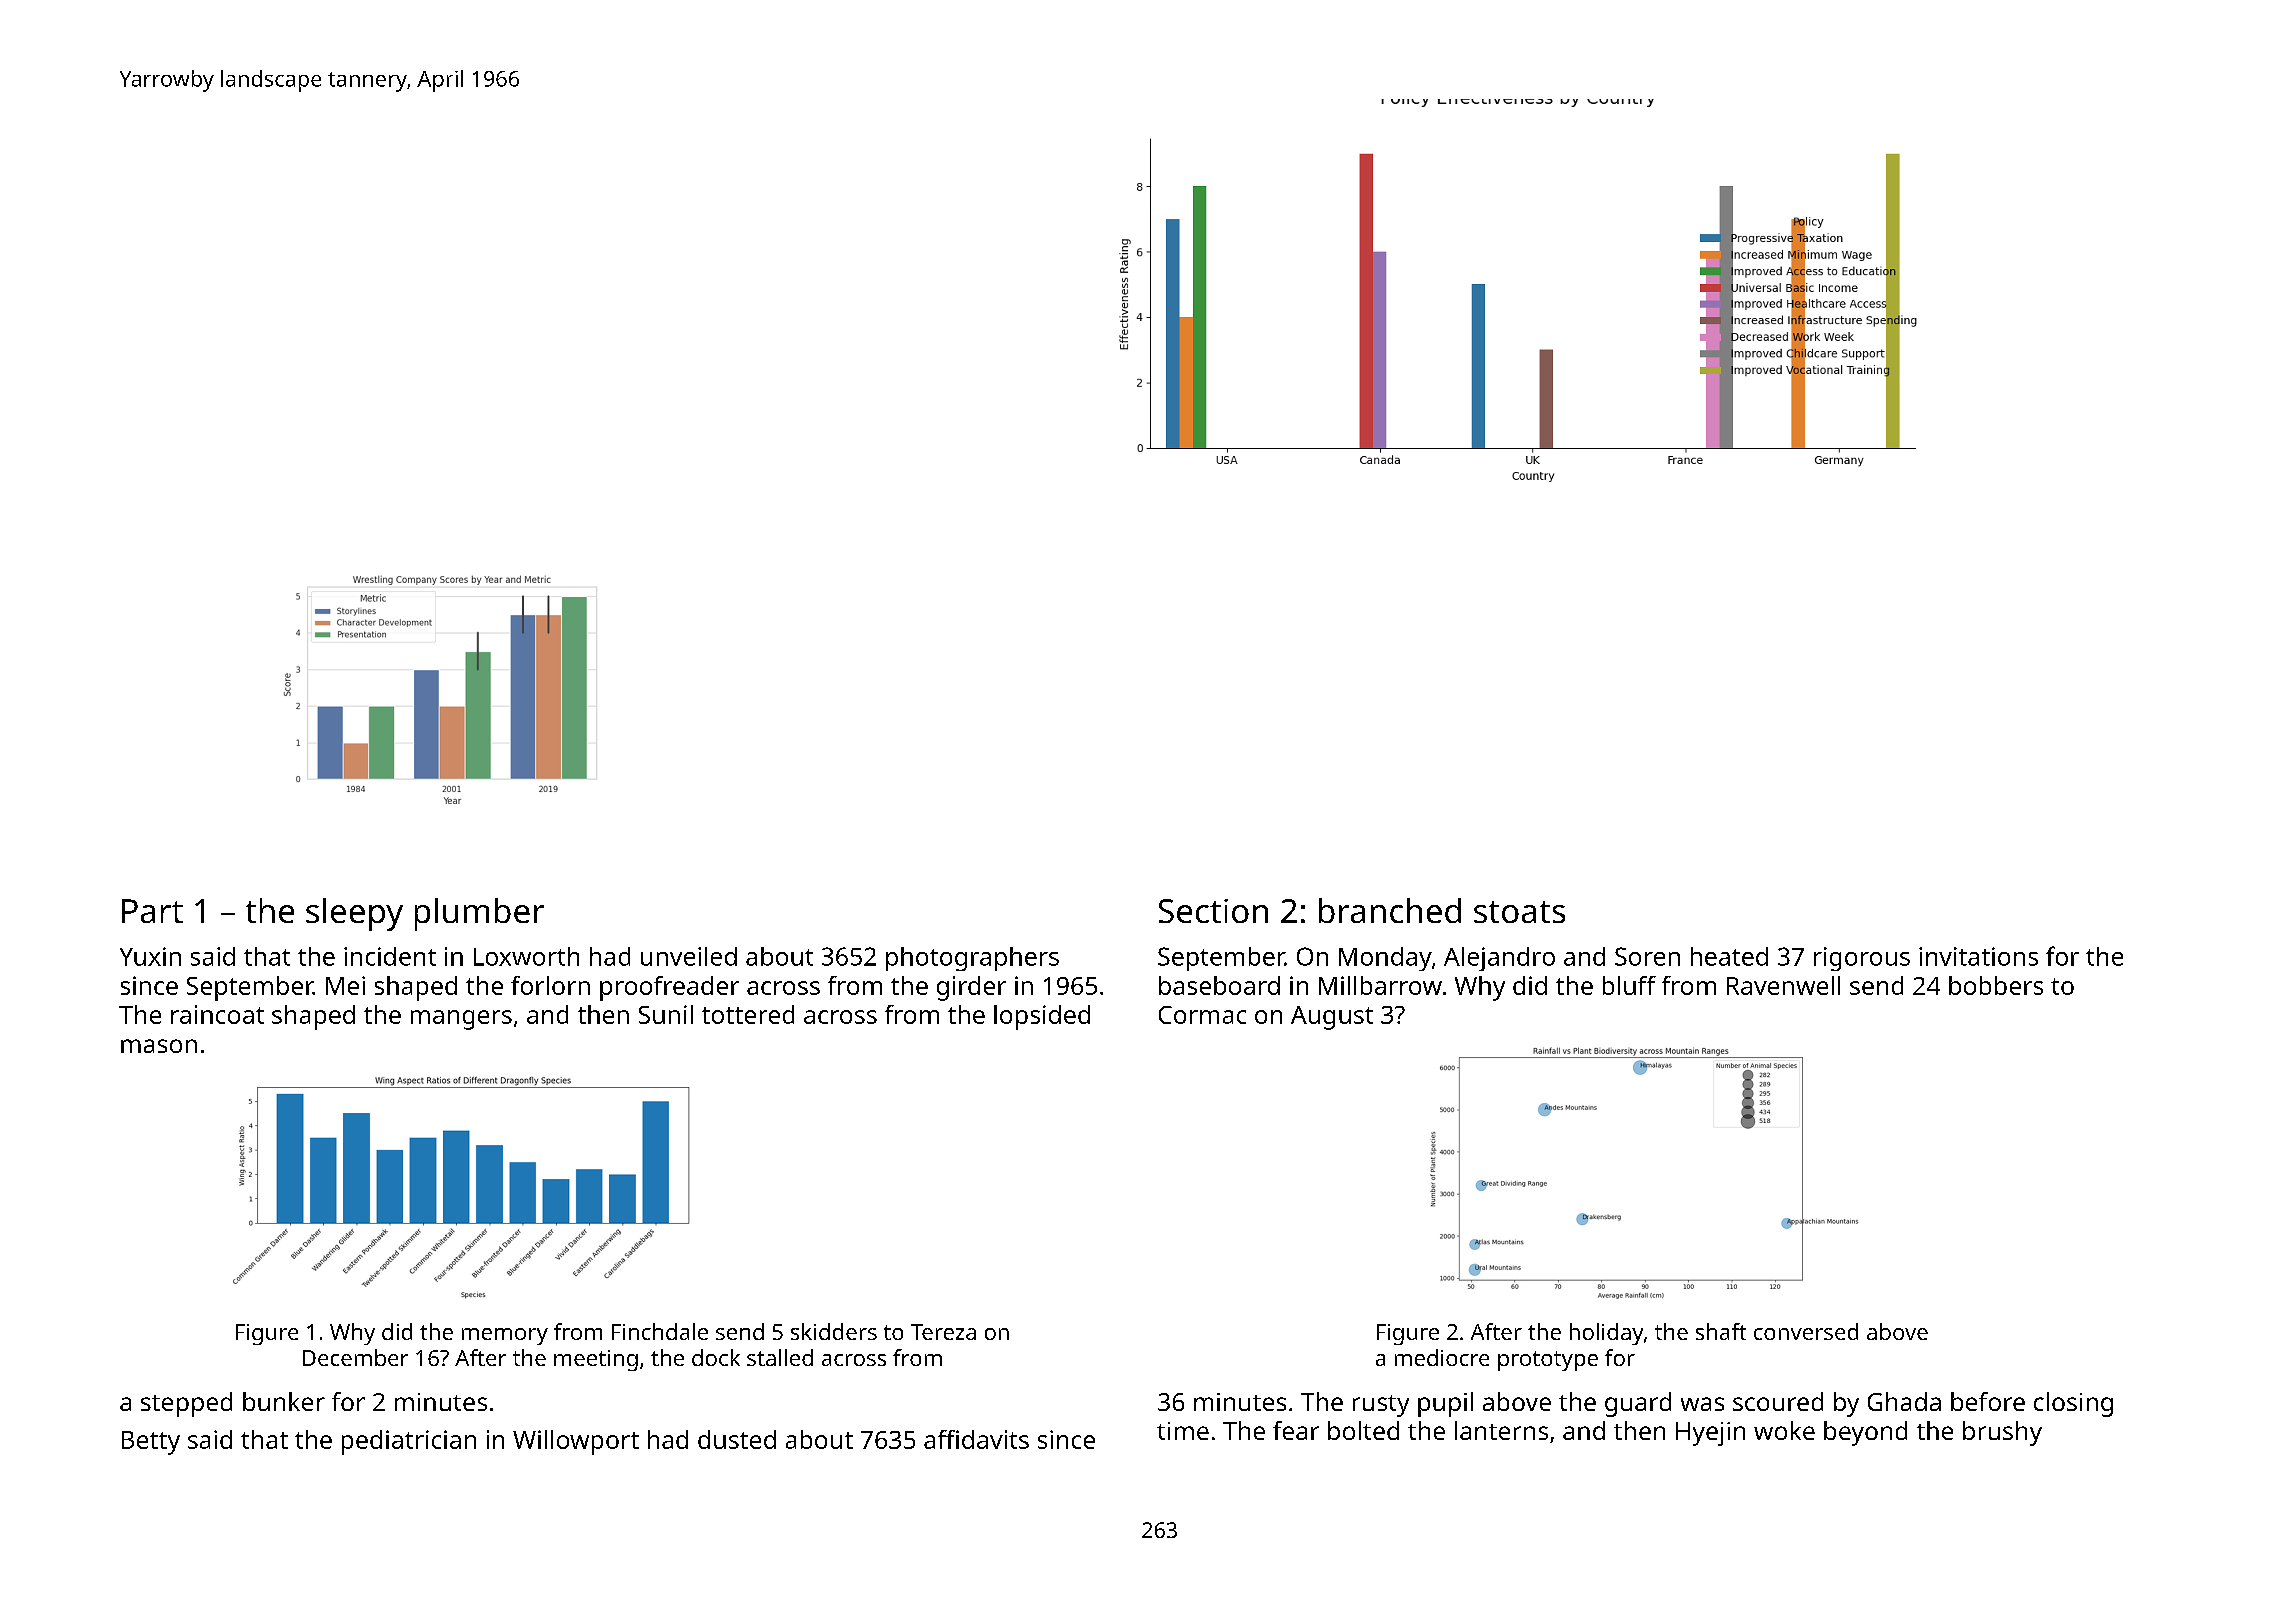 This image has height=1614, width=2282. Describe the element at coordinates (505, 1336) in the image. I see `memory` at that location.
